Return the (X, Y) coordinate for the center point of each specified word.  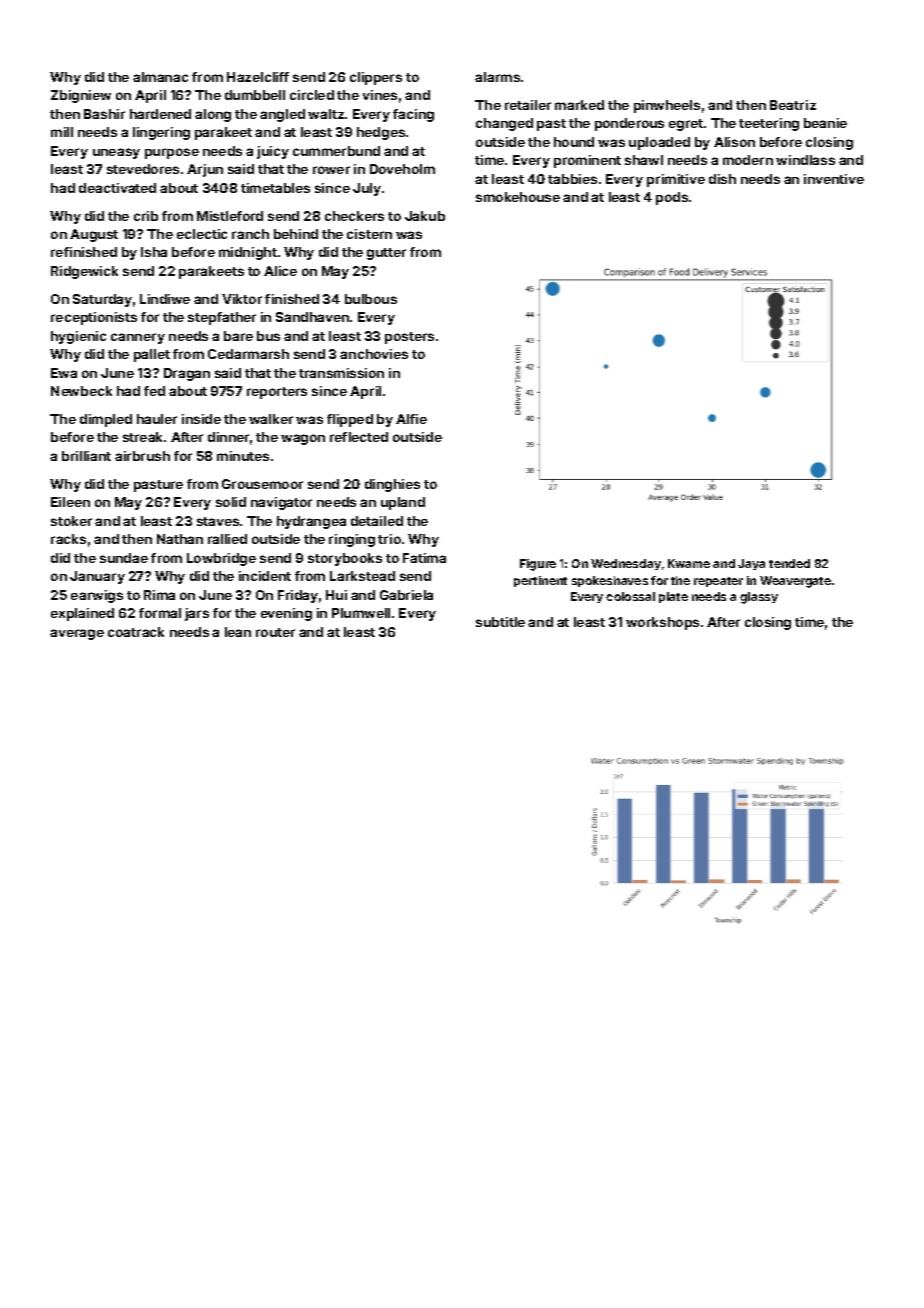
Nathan (180, 539)
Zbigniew (81, 96)
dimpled (106, 420)
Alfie (411, 419)
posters (409, 338)
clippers (376, 78)
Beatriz (793, 105)
